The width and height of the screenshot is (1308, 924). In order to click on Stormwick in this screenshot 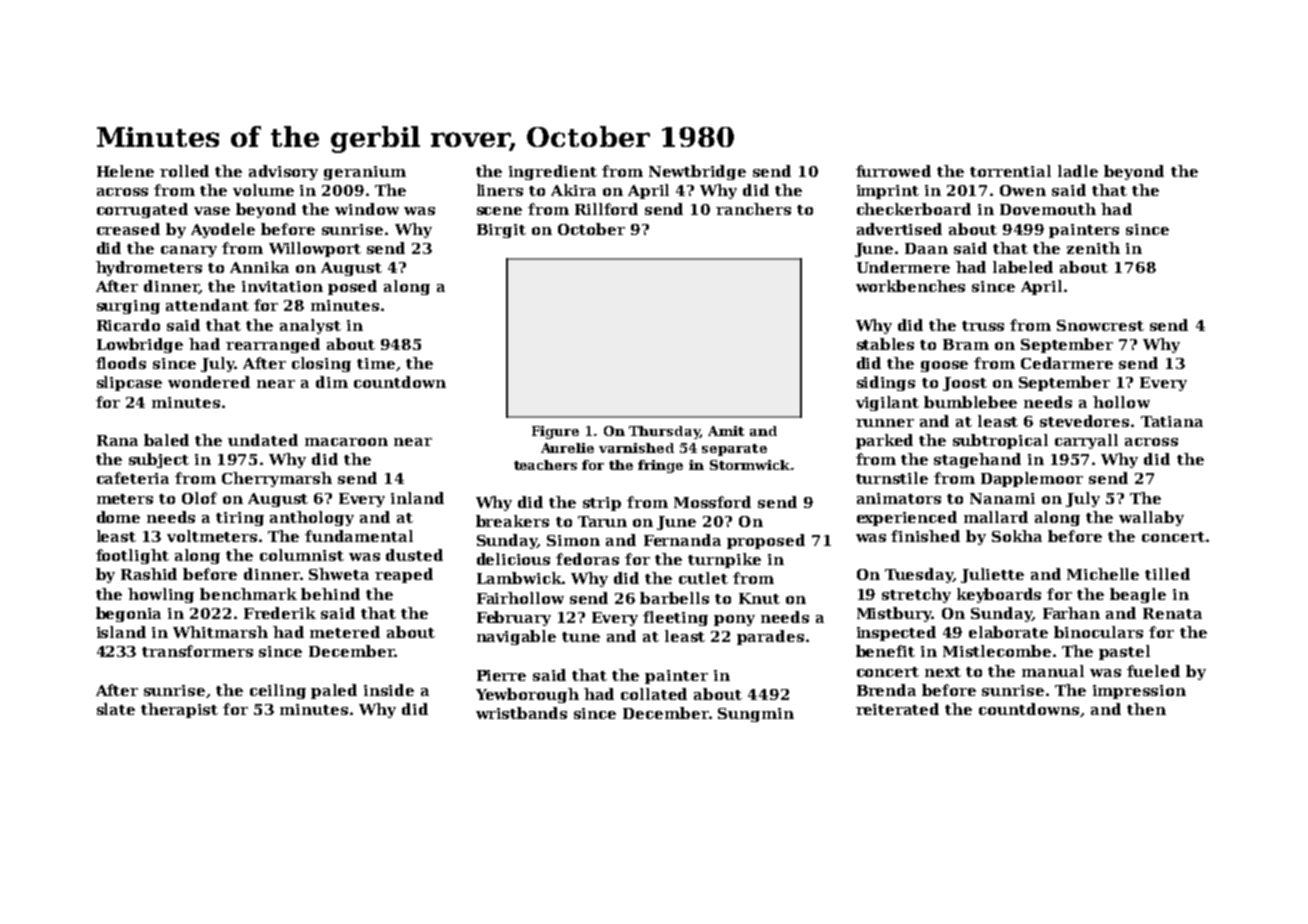, I will do `click(750, 465)`.
